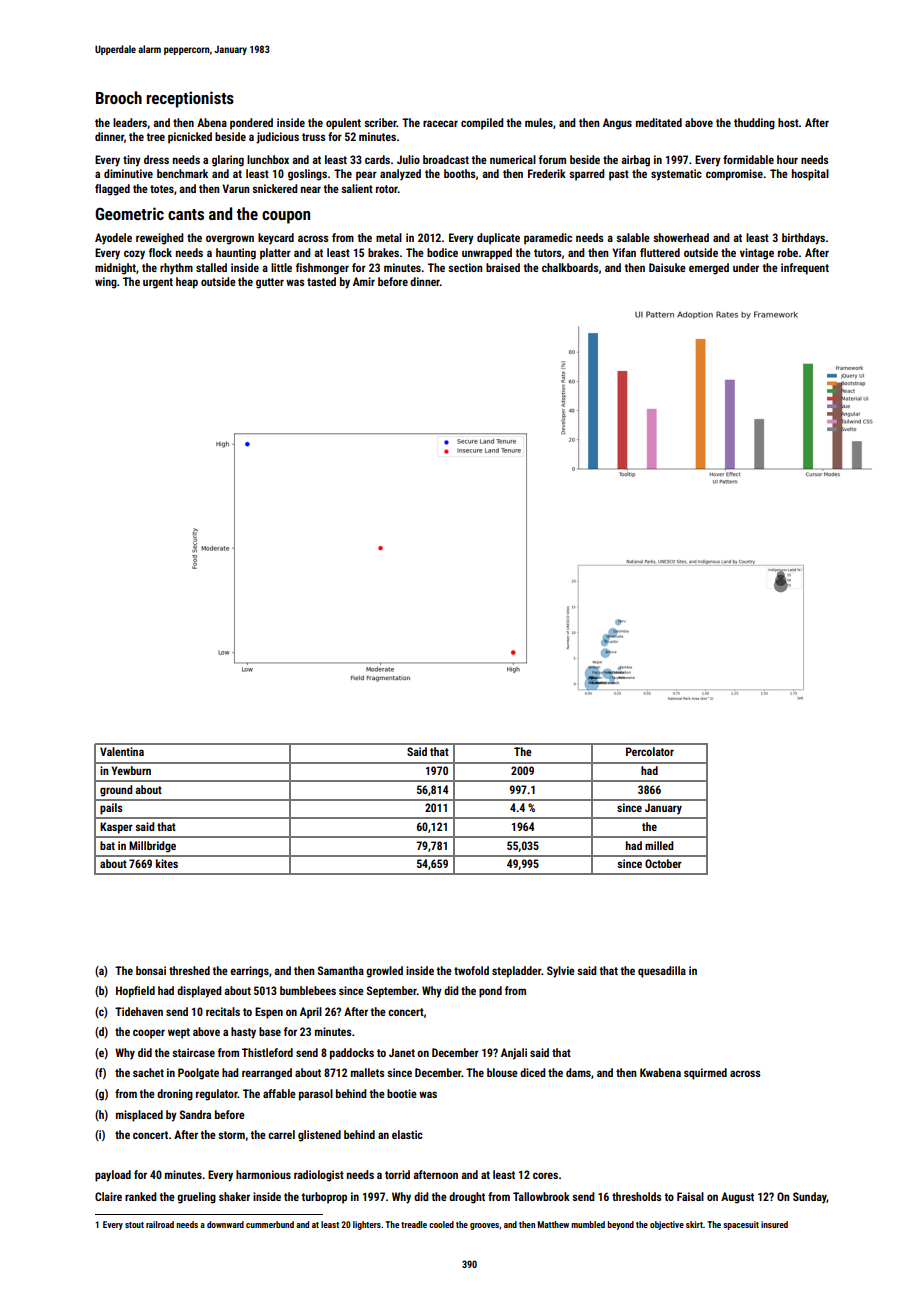  Describe the element at coordinates (122, 751) in the screenshot. I see `Valentina` at that location.
